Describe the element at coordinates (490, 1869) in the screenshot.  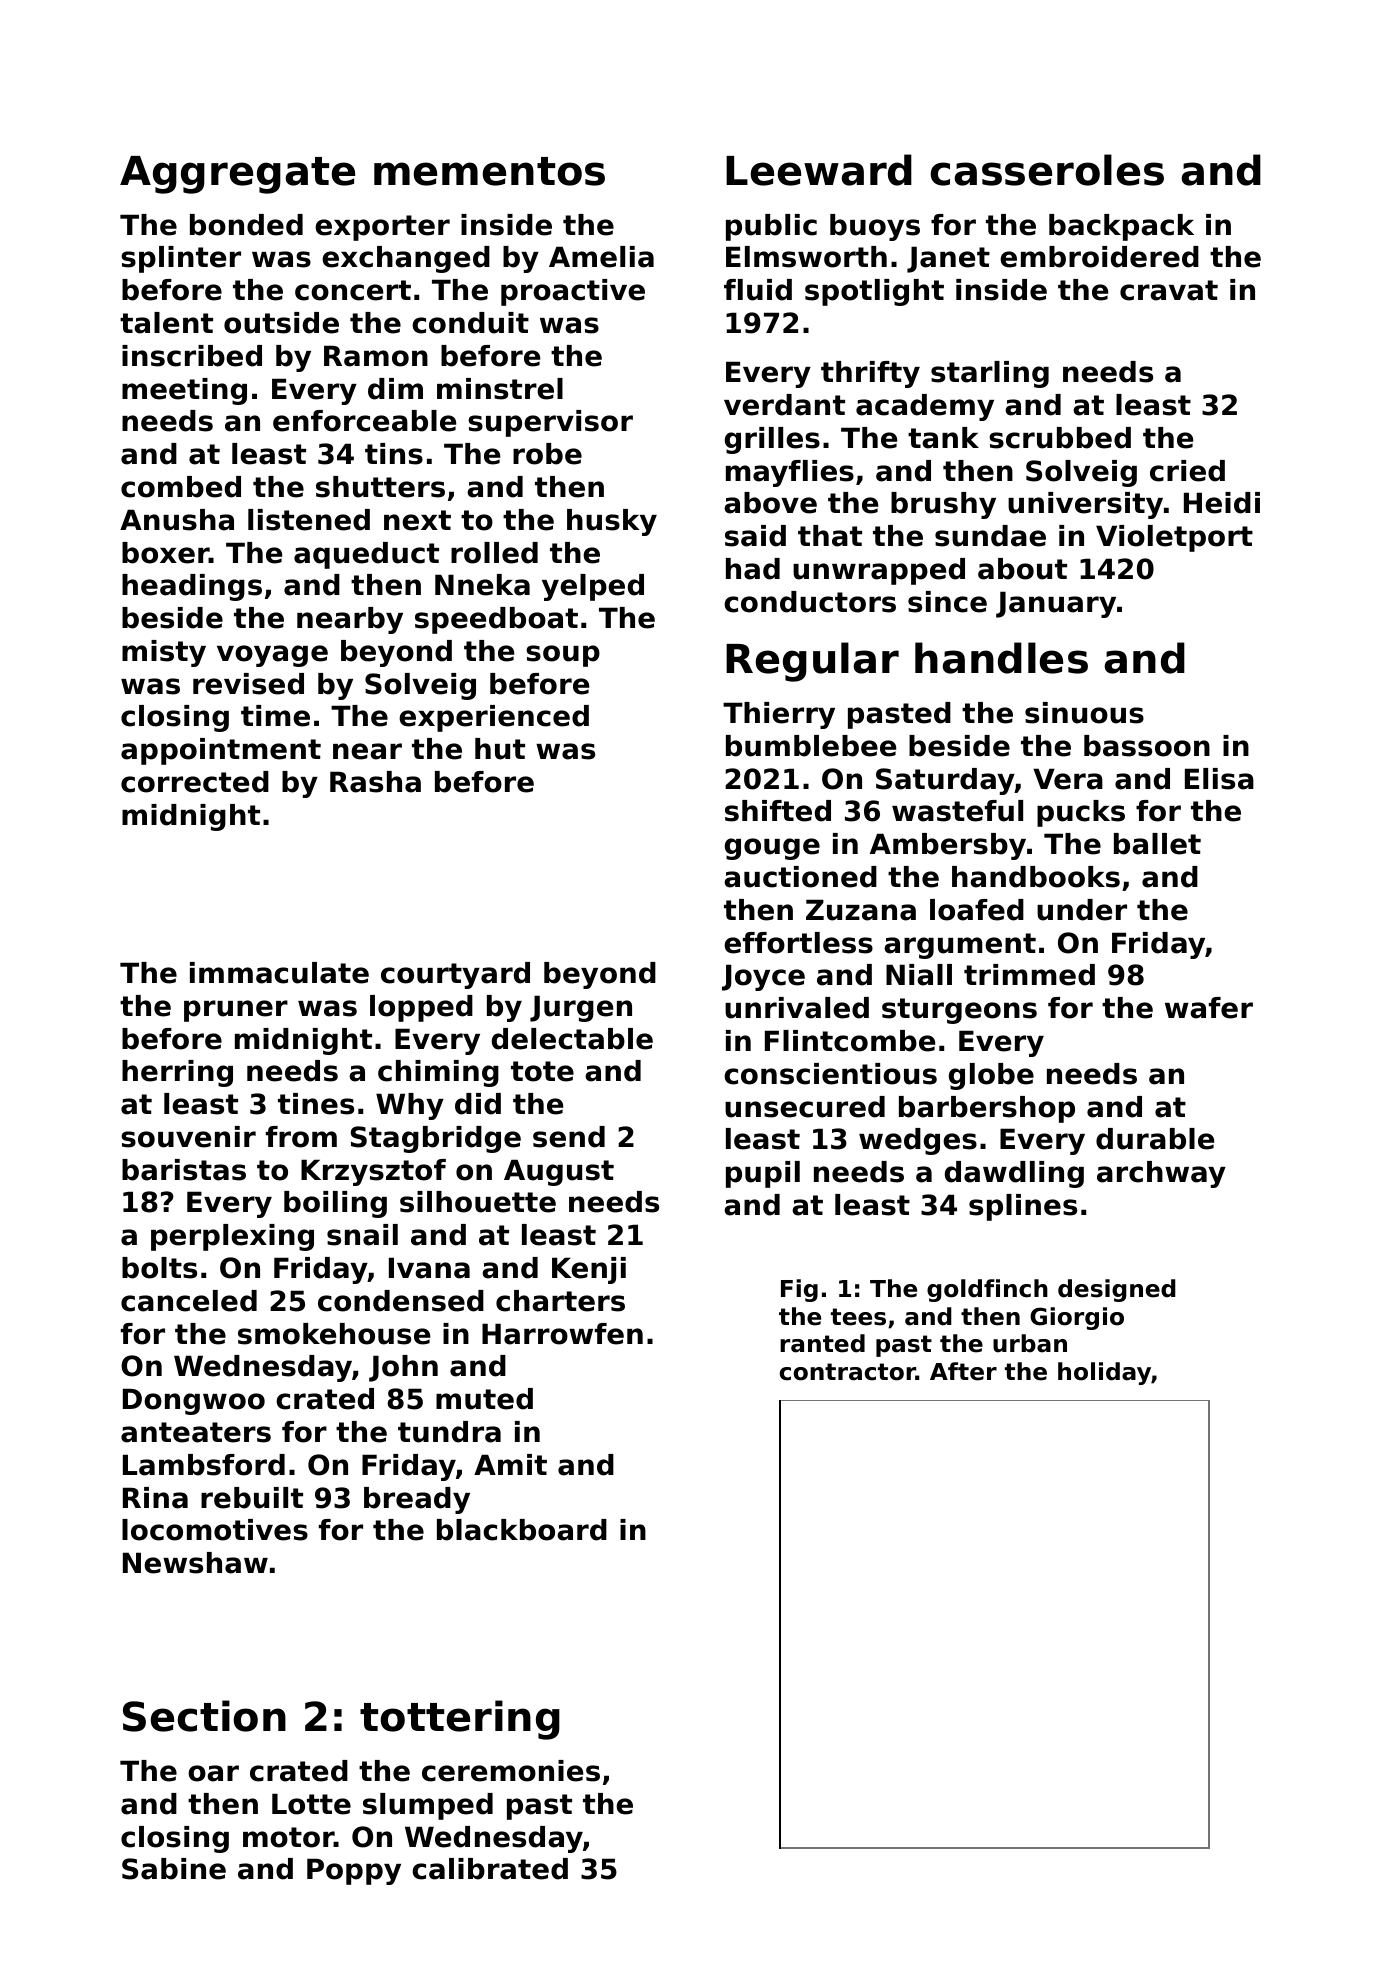
I see `calibrated` at that location.
